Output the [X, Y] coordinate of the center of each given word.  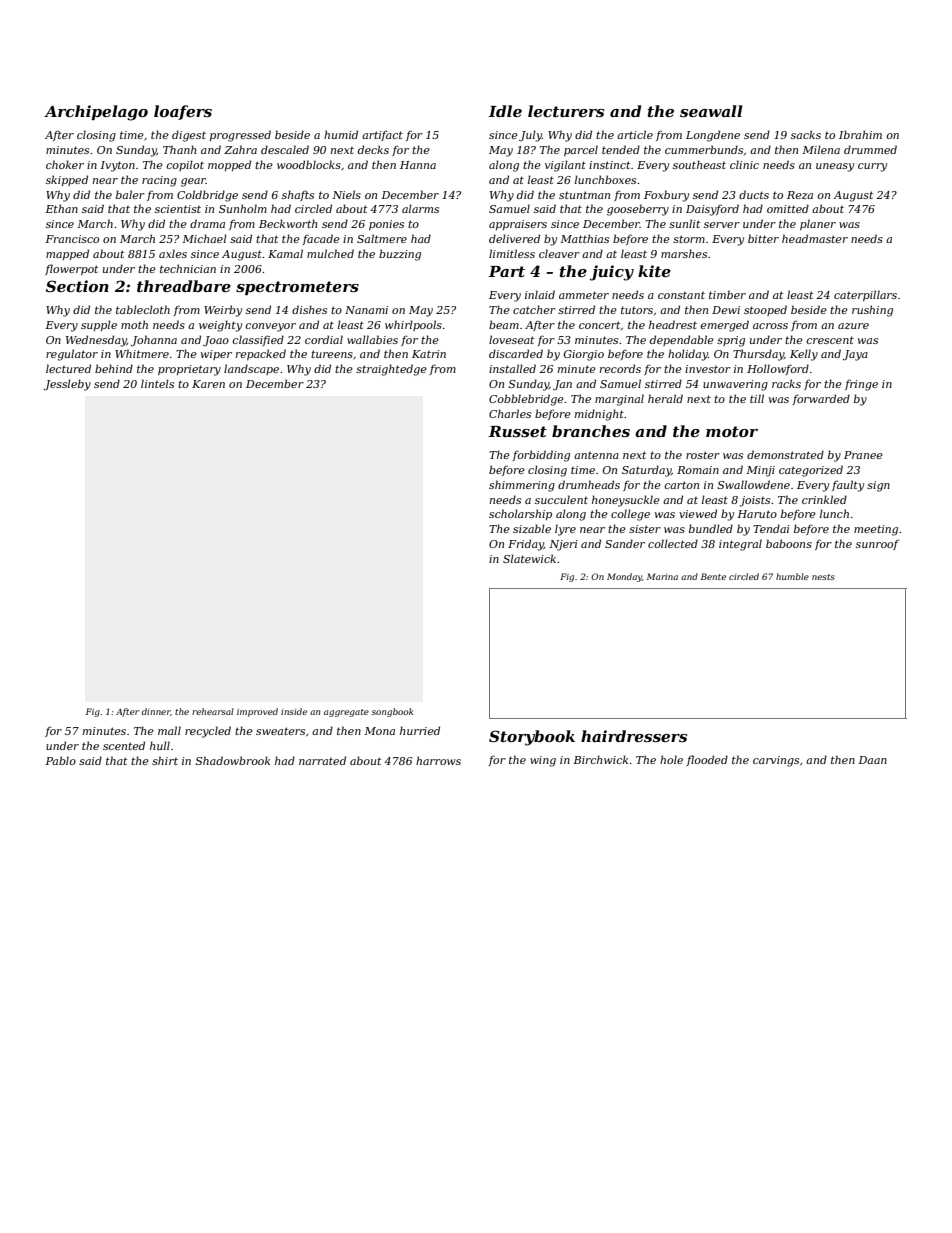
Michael [204, 238]
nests [823, 577]
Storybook [532, 738]
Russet [517, 431]
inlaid [540, 294]
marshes [684, 253]
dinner [156, 711]
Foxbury [666, 196]
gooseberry [638, 210]
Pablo [60, 760]
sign [878, 486]
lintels [157, 383]
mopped [229, 165]
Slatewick [529, 558]
